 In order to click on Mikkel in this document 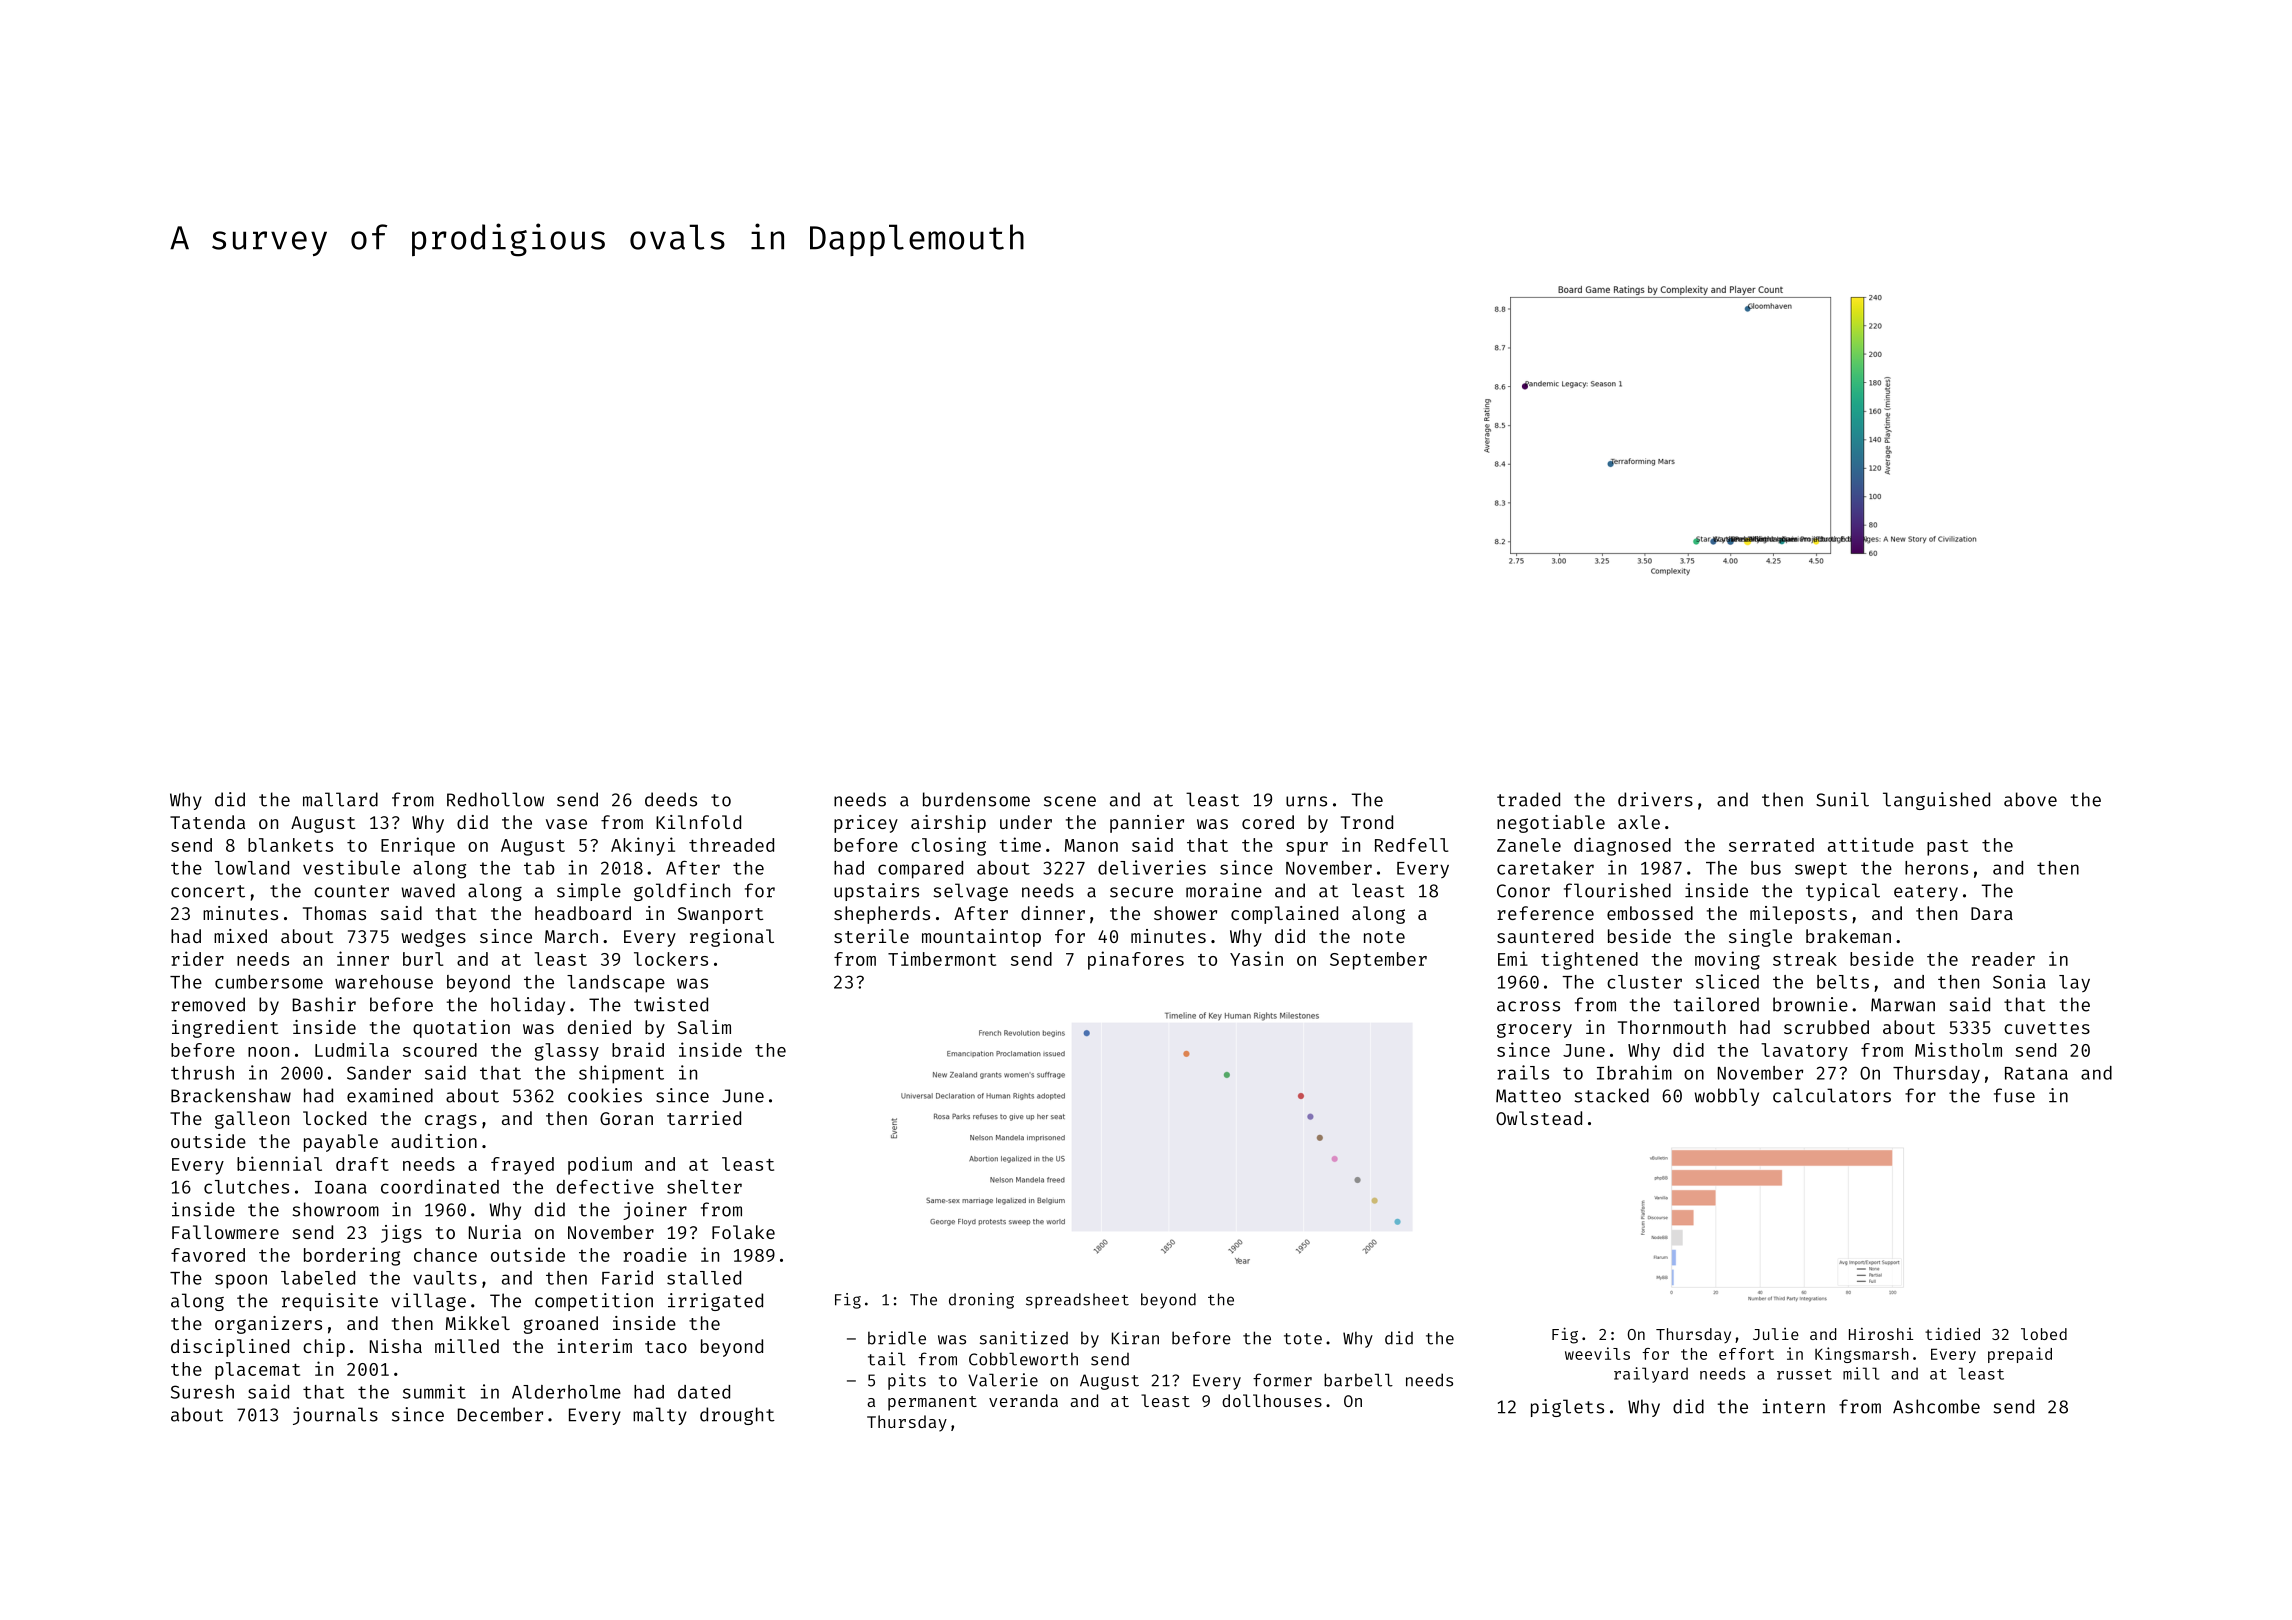, I will do `click(478, 1323)`.
